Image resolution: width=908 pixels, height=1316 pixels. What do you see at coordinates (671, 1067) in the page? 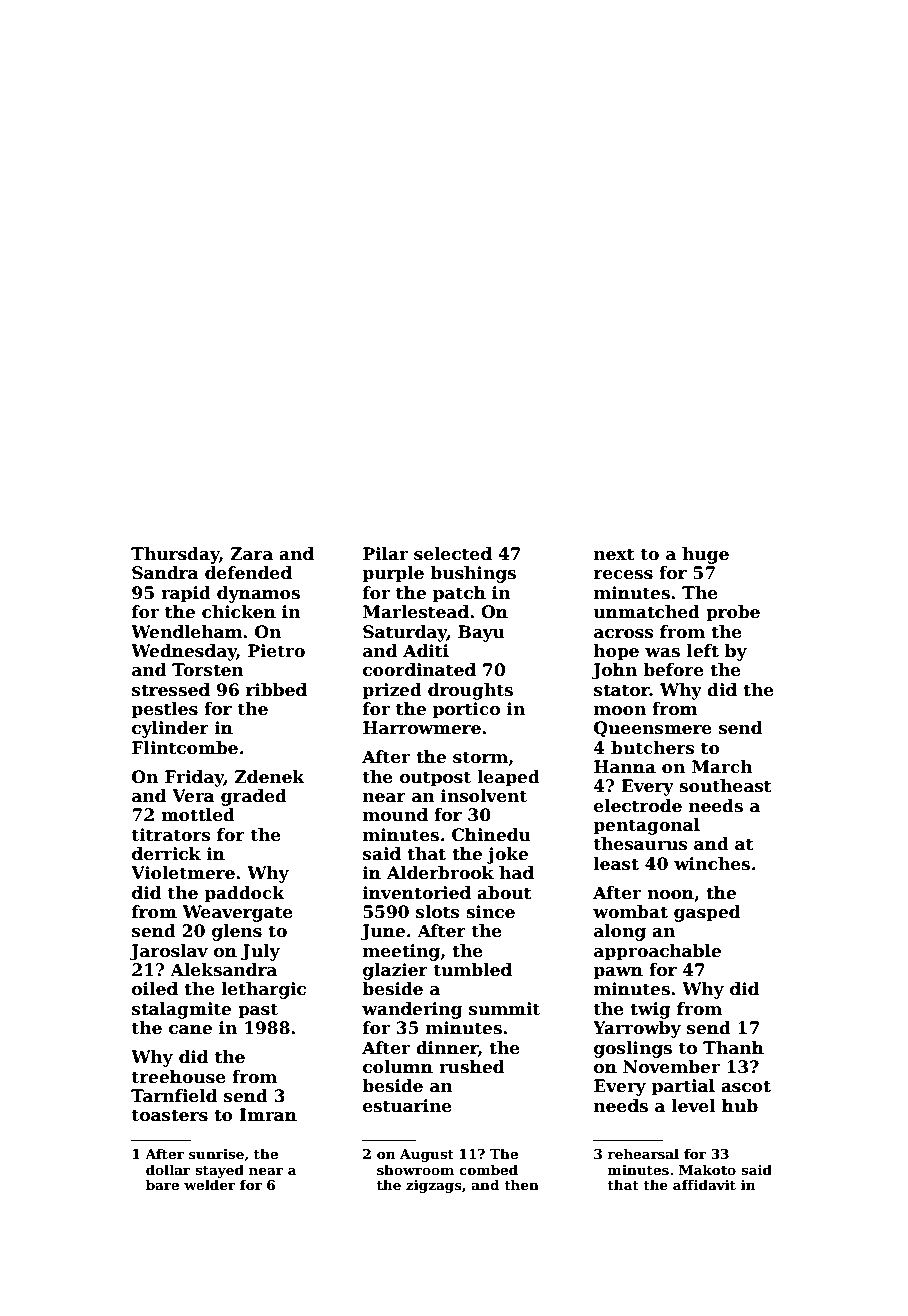
I see `November` at bounding box center [671, 1067].
